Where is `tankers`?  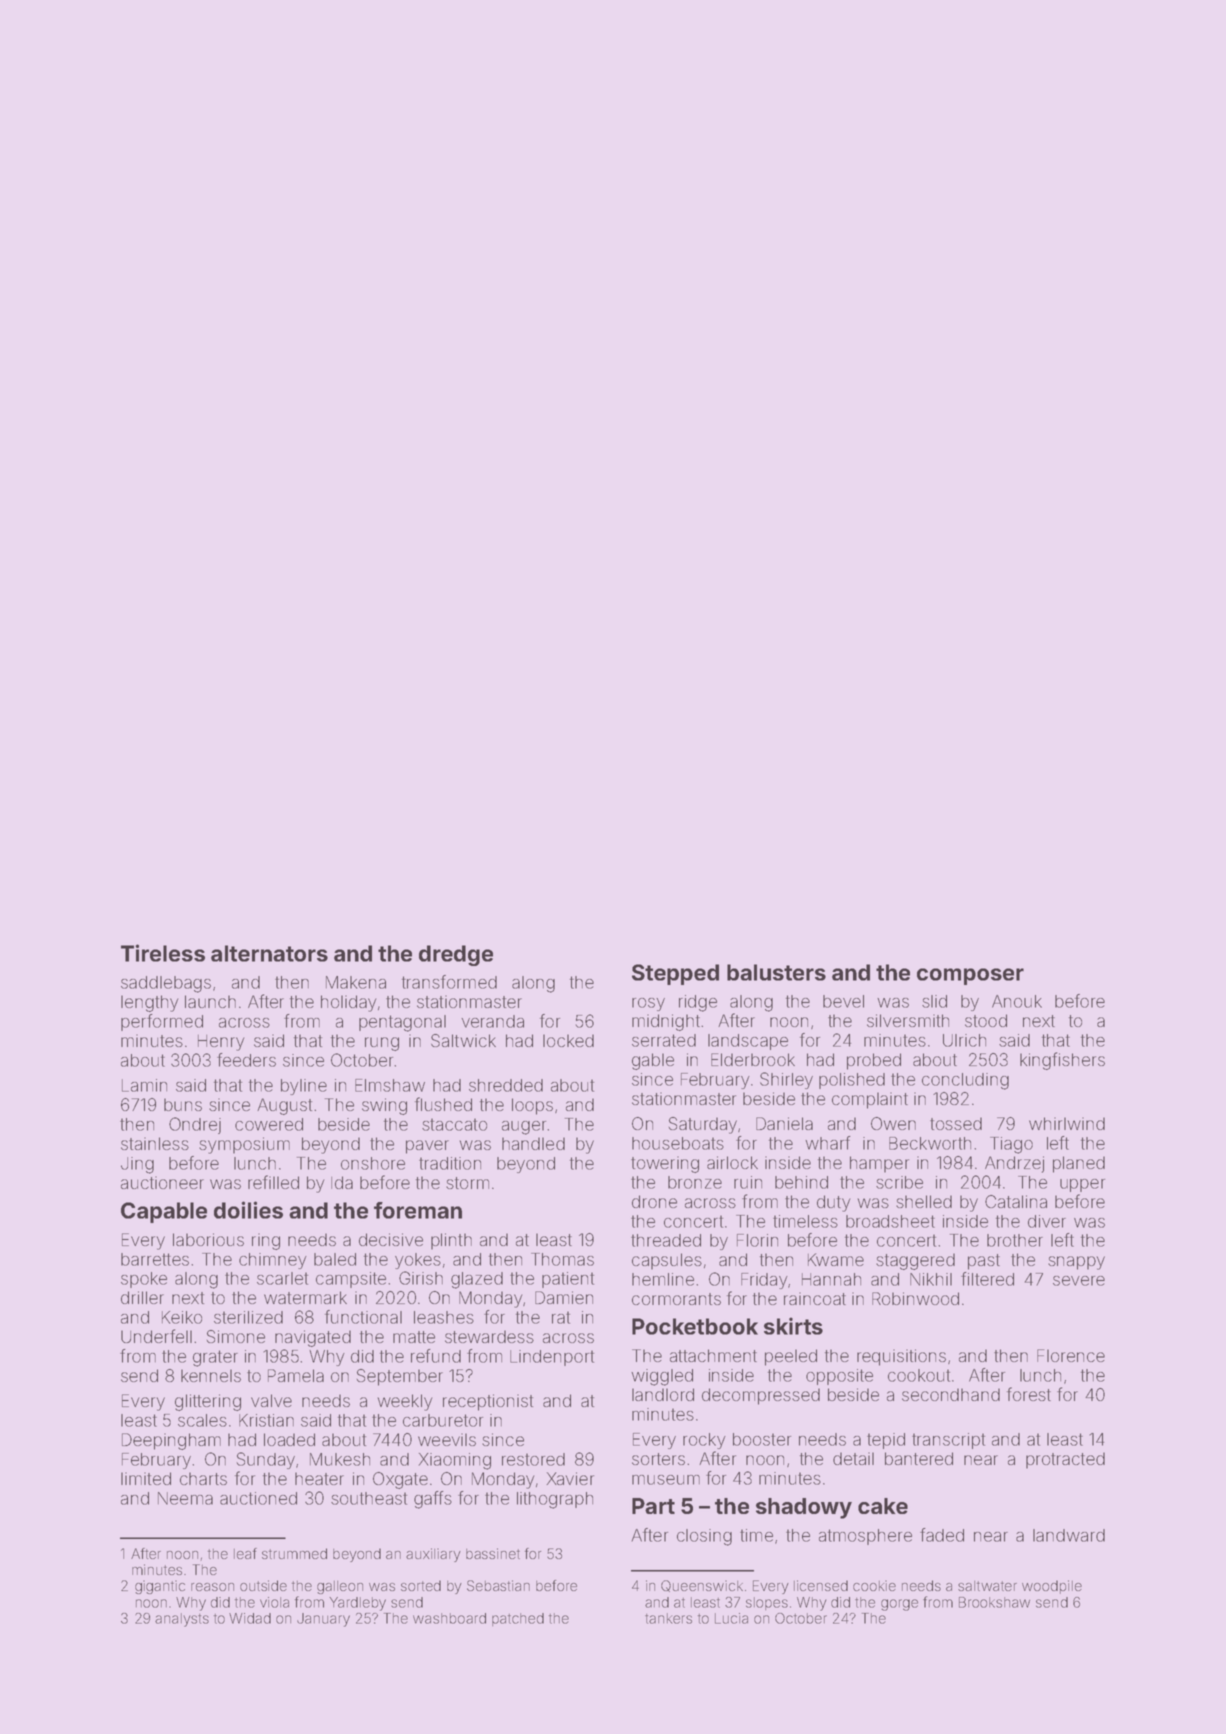 tankers is located at coordinates (668, 1618).
